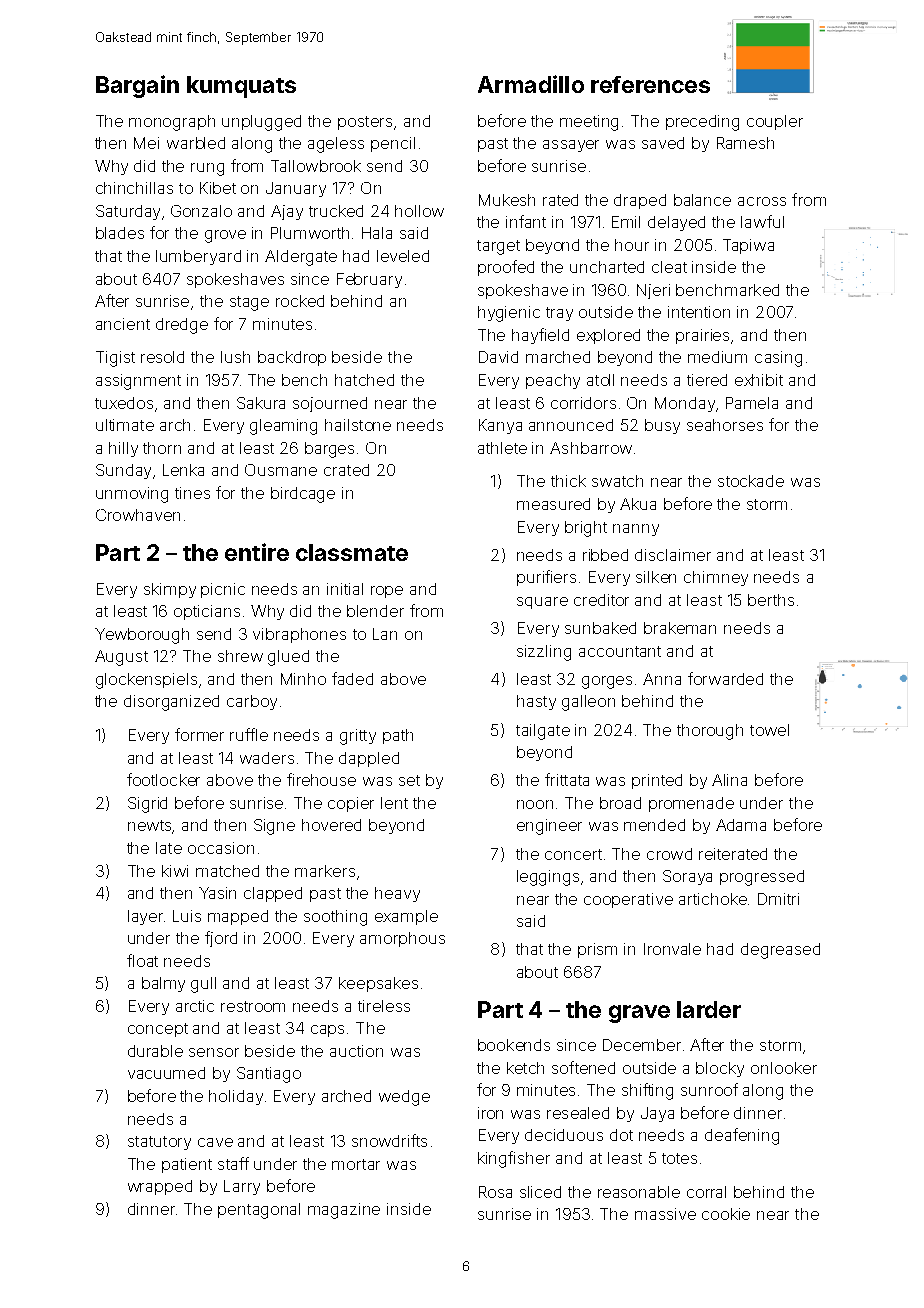 The width and height of the document is (924, 1308). Describe the element at coordinates (716, 578) in the document. I see `chimney` at that location.
